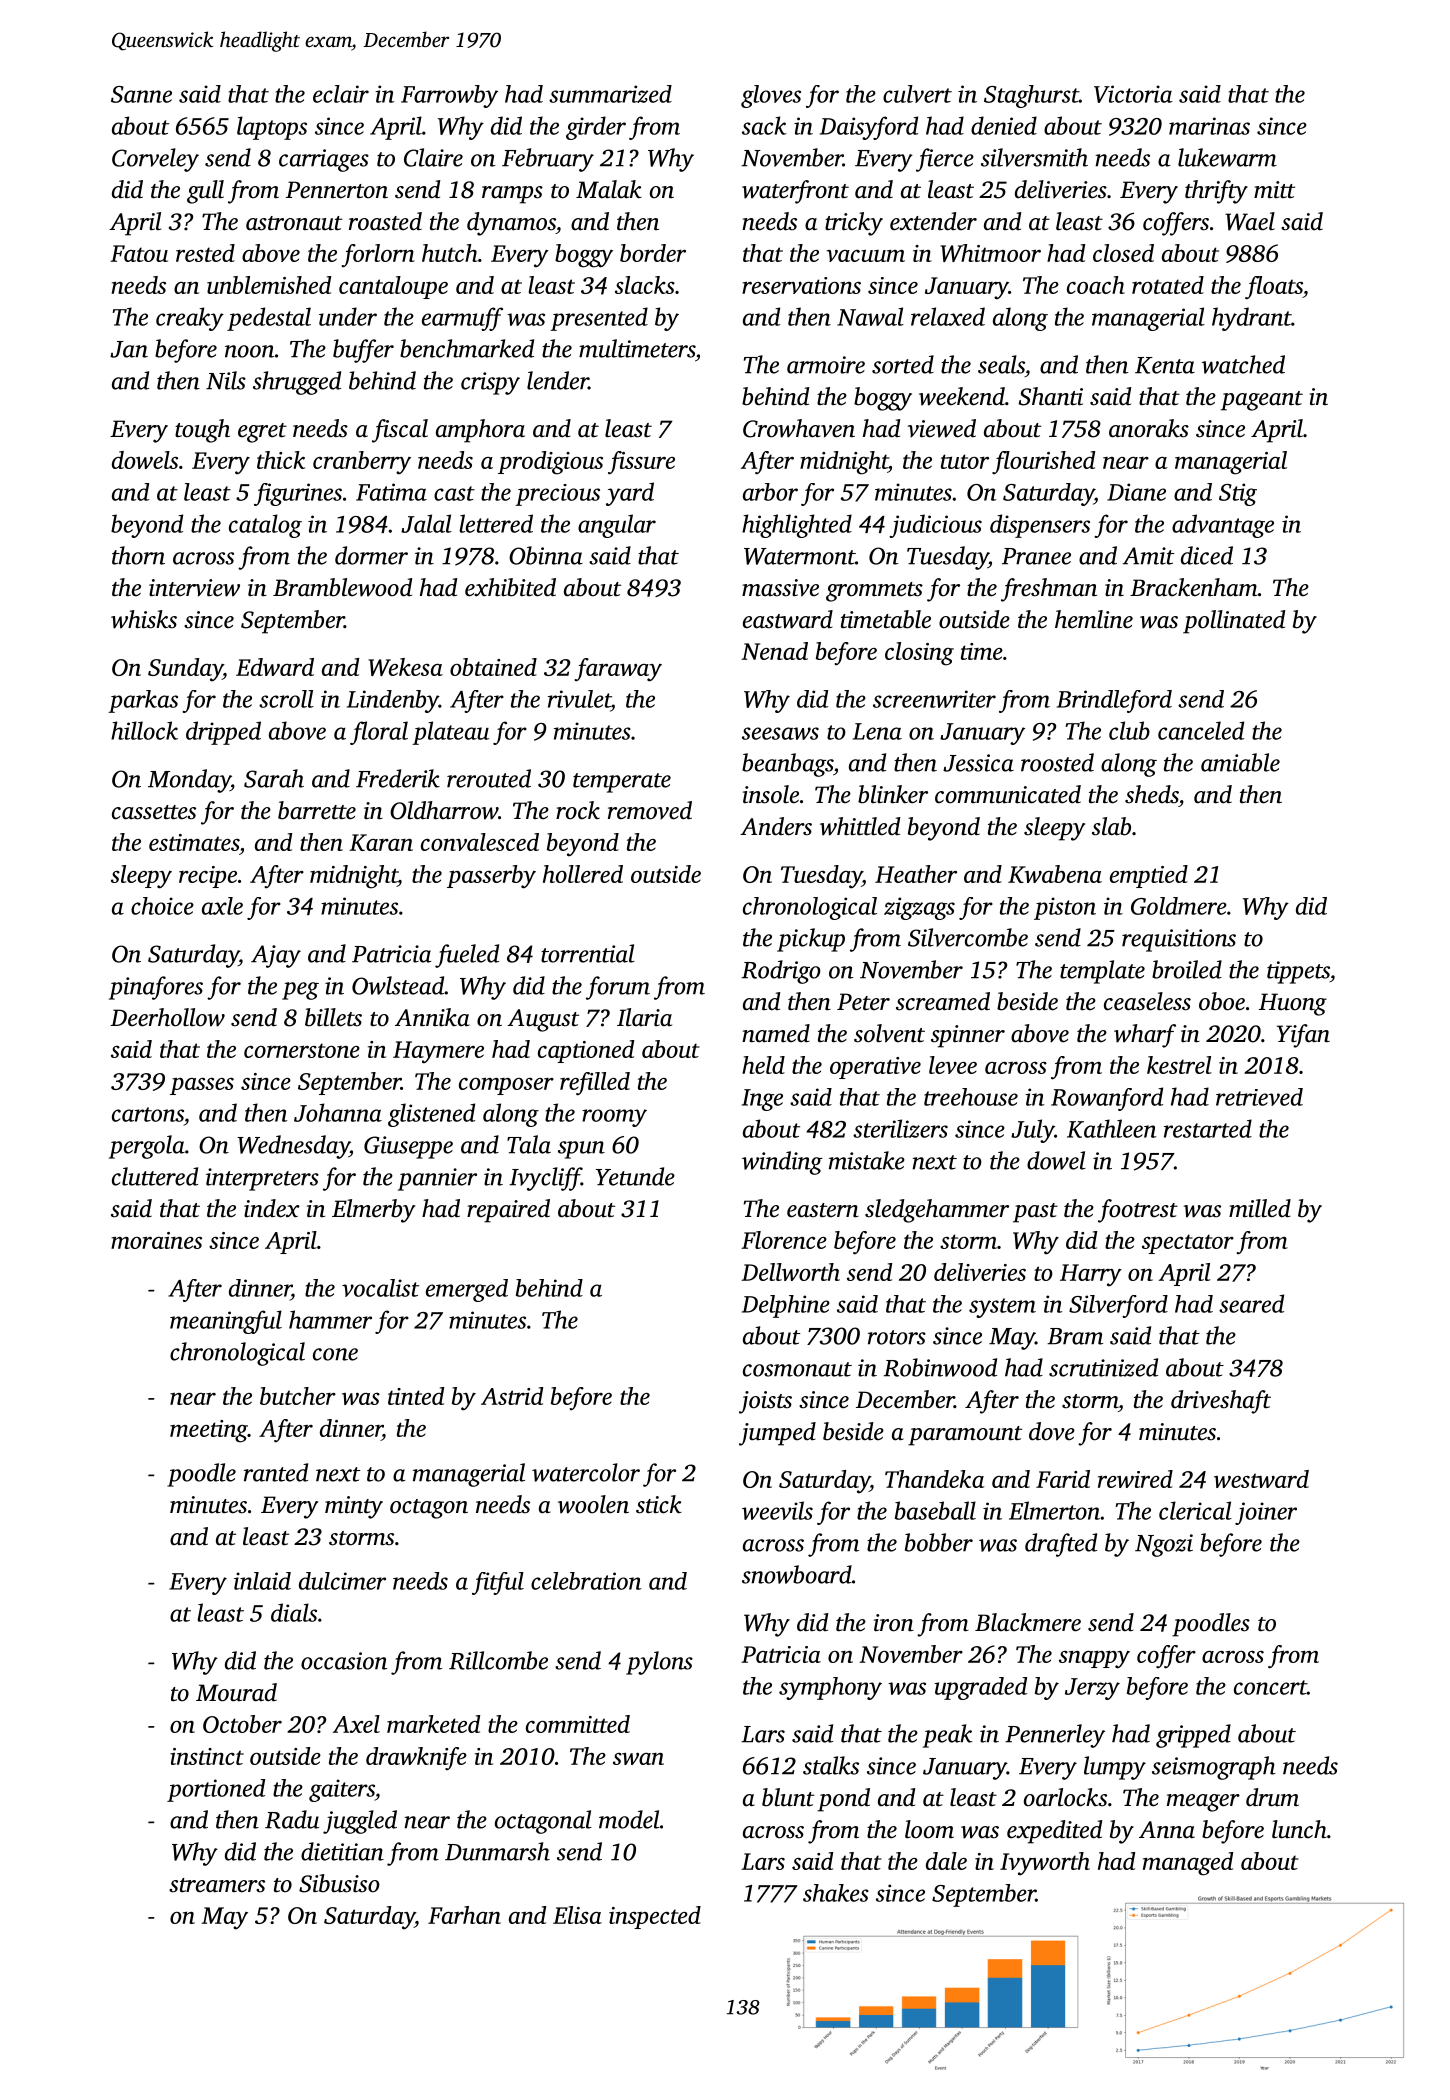 The width and height of the screenshot is (1450, 2100). Describe the element at coordinates (1103, 1367) in the screenshot. I see `scrutinized` at that location.
